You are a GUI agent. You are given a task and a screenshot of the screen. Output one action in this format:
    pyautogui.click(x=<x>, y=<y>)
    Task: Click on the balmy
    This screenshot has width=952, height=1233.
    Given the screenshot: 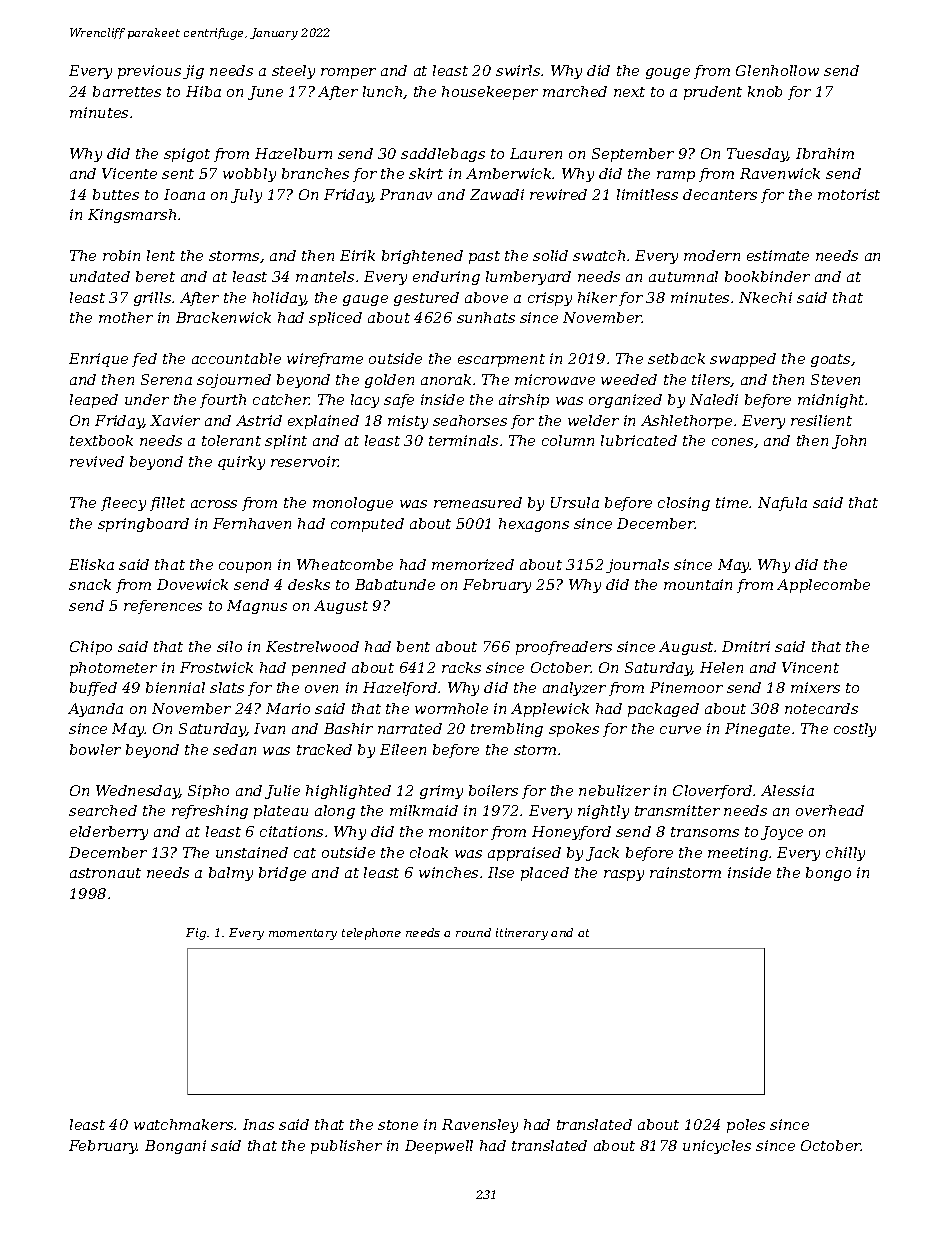 What is the action you would take?
    pyautogui.click(x=231, y=874)
